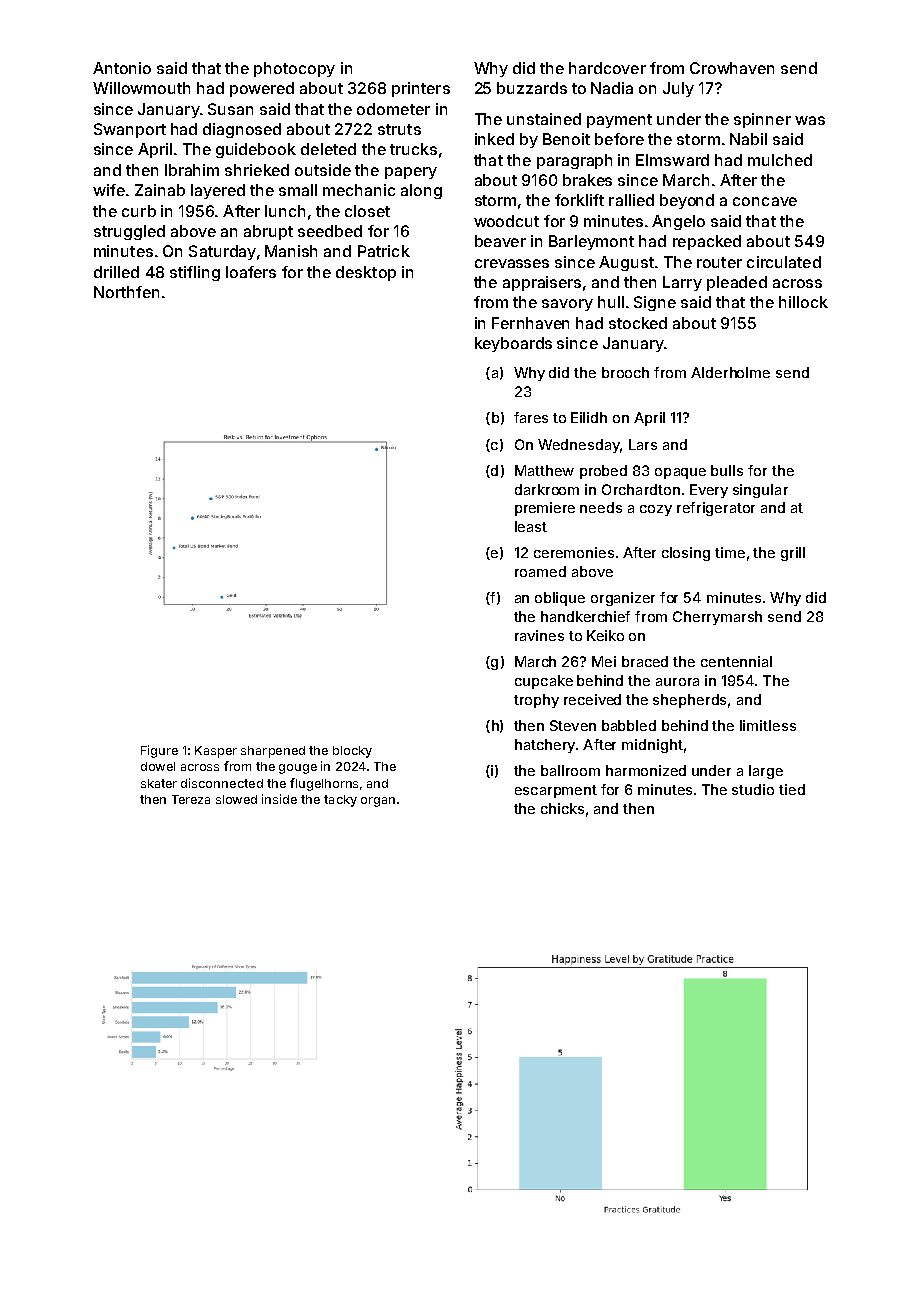 The image size is (924, 1308). What do you see at coordinates (122, 68) in the screenshot?
I see `Antonio` at bounding box center [122, 68].
